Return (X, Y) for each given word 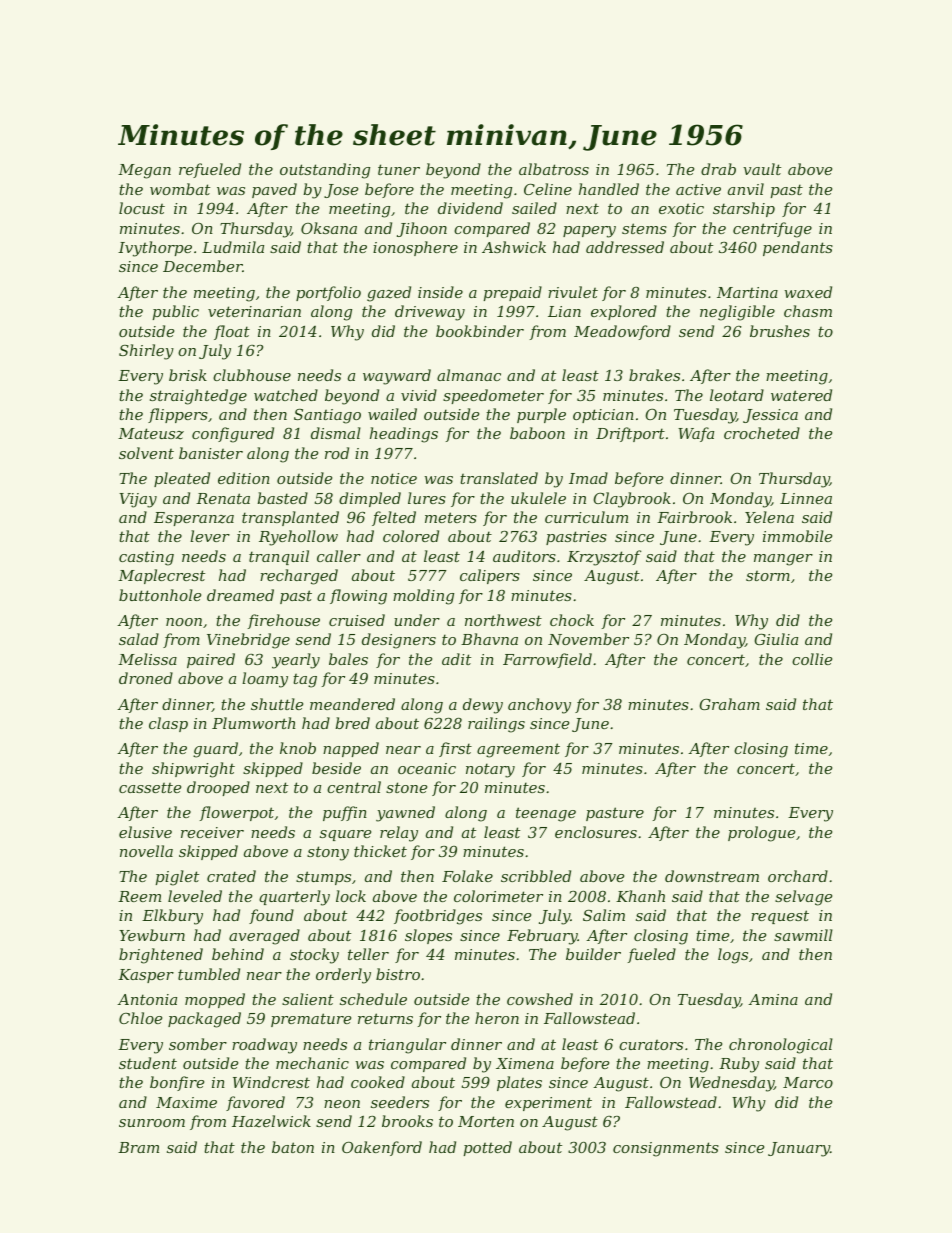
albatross (554, 169)
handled (609, 189)
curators (651, 1045)
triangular (407, 1046)
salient (308, 999)
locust (142, 208)
